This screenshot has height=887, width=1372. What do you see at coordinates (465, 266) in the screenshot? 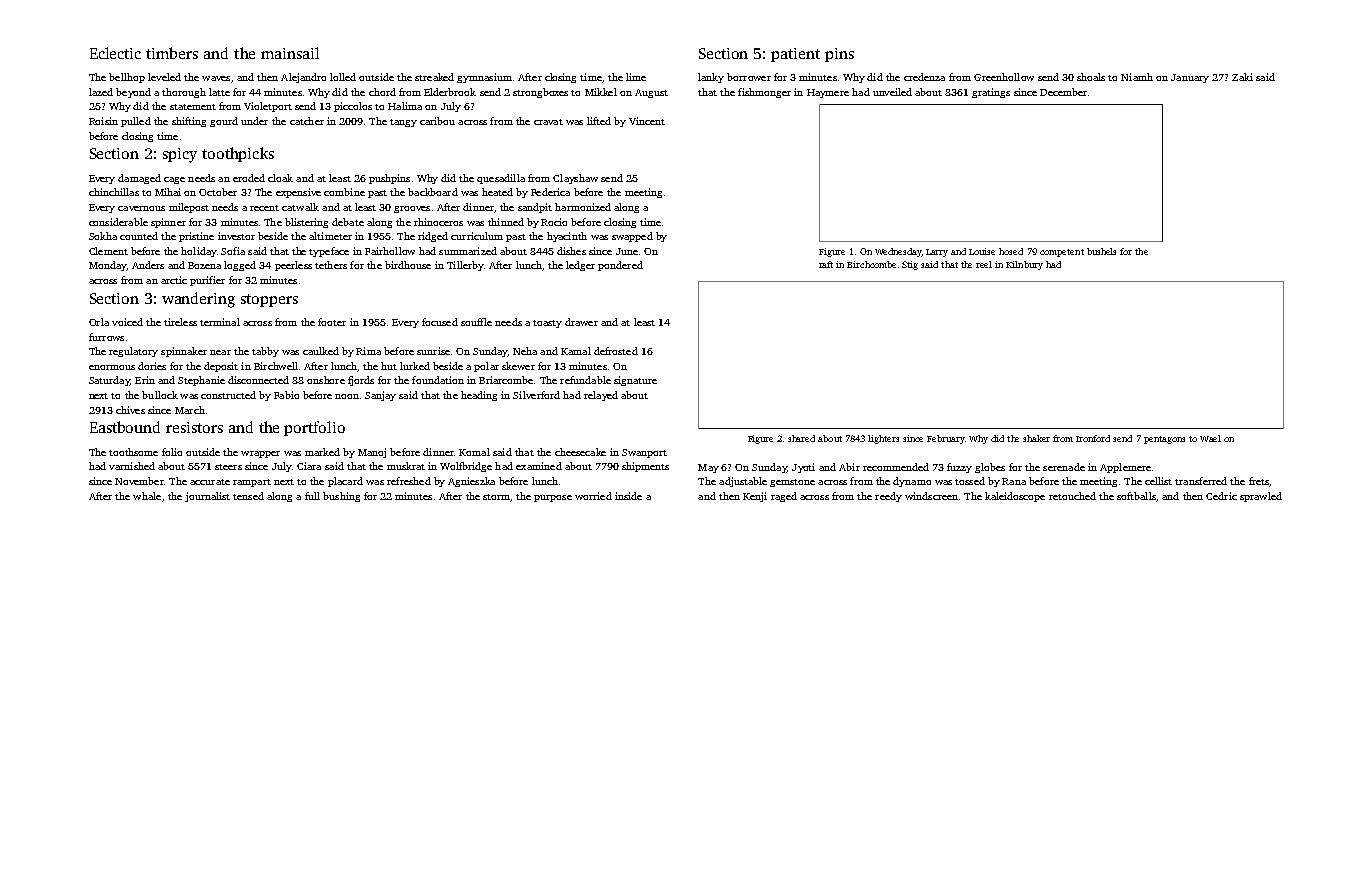
I see `Tillerby` at bounding box center [465, 266].
